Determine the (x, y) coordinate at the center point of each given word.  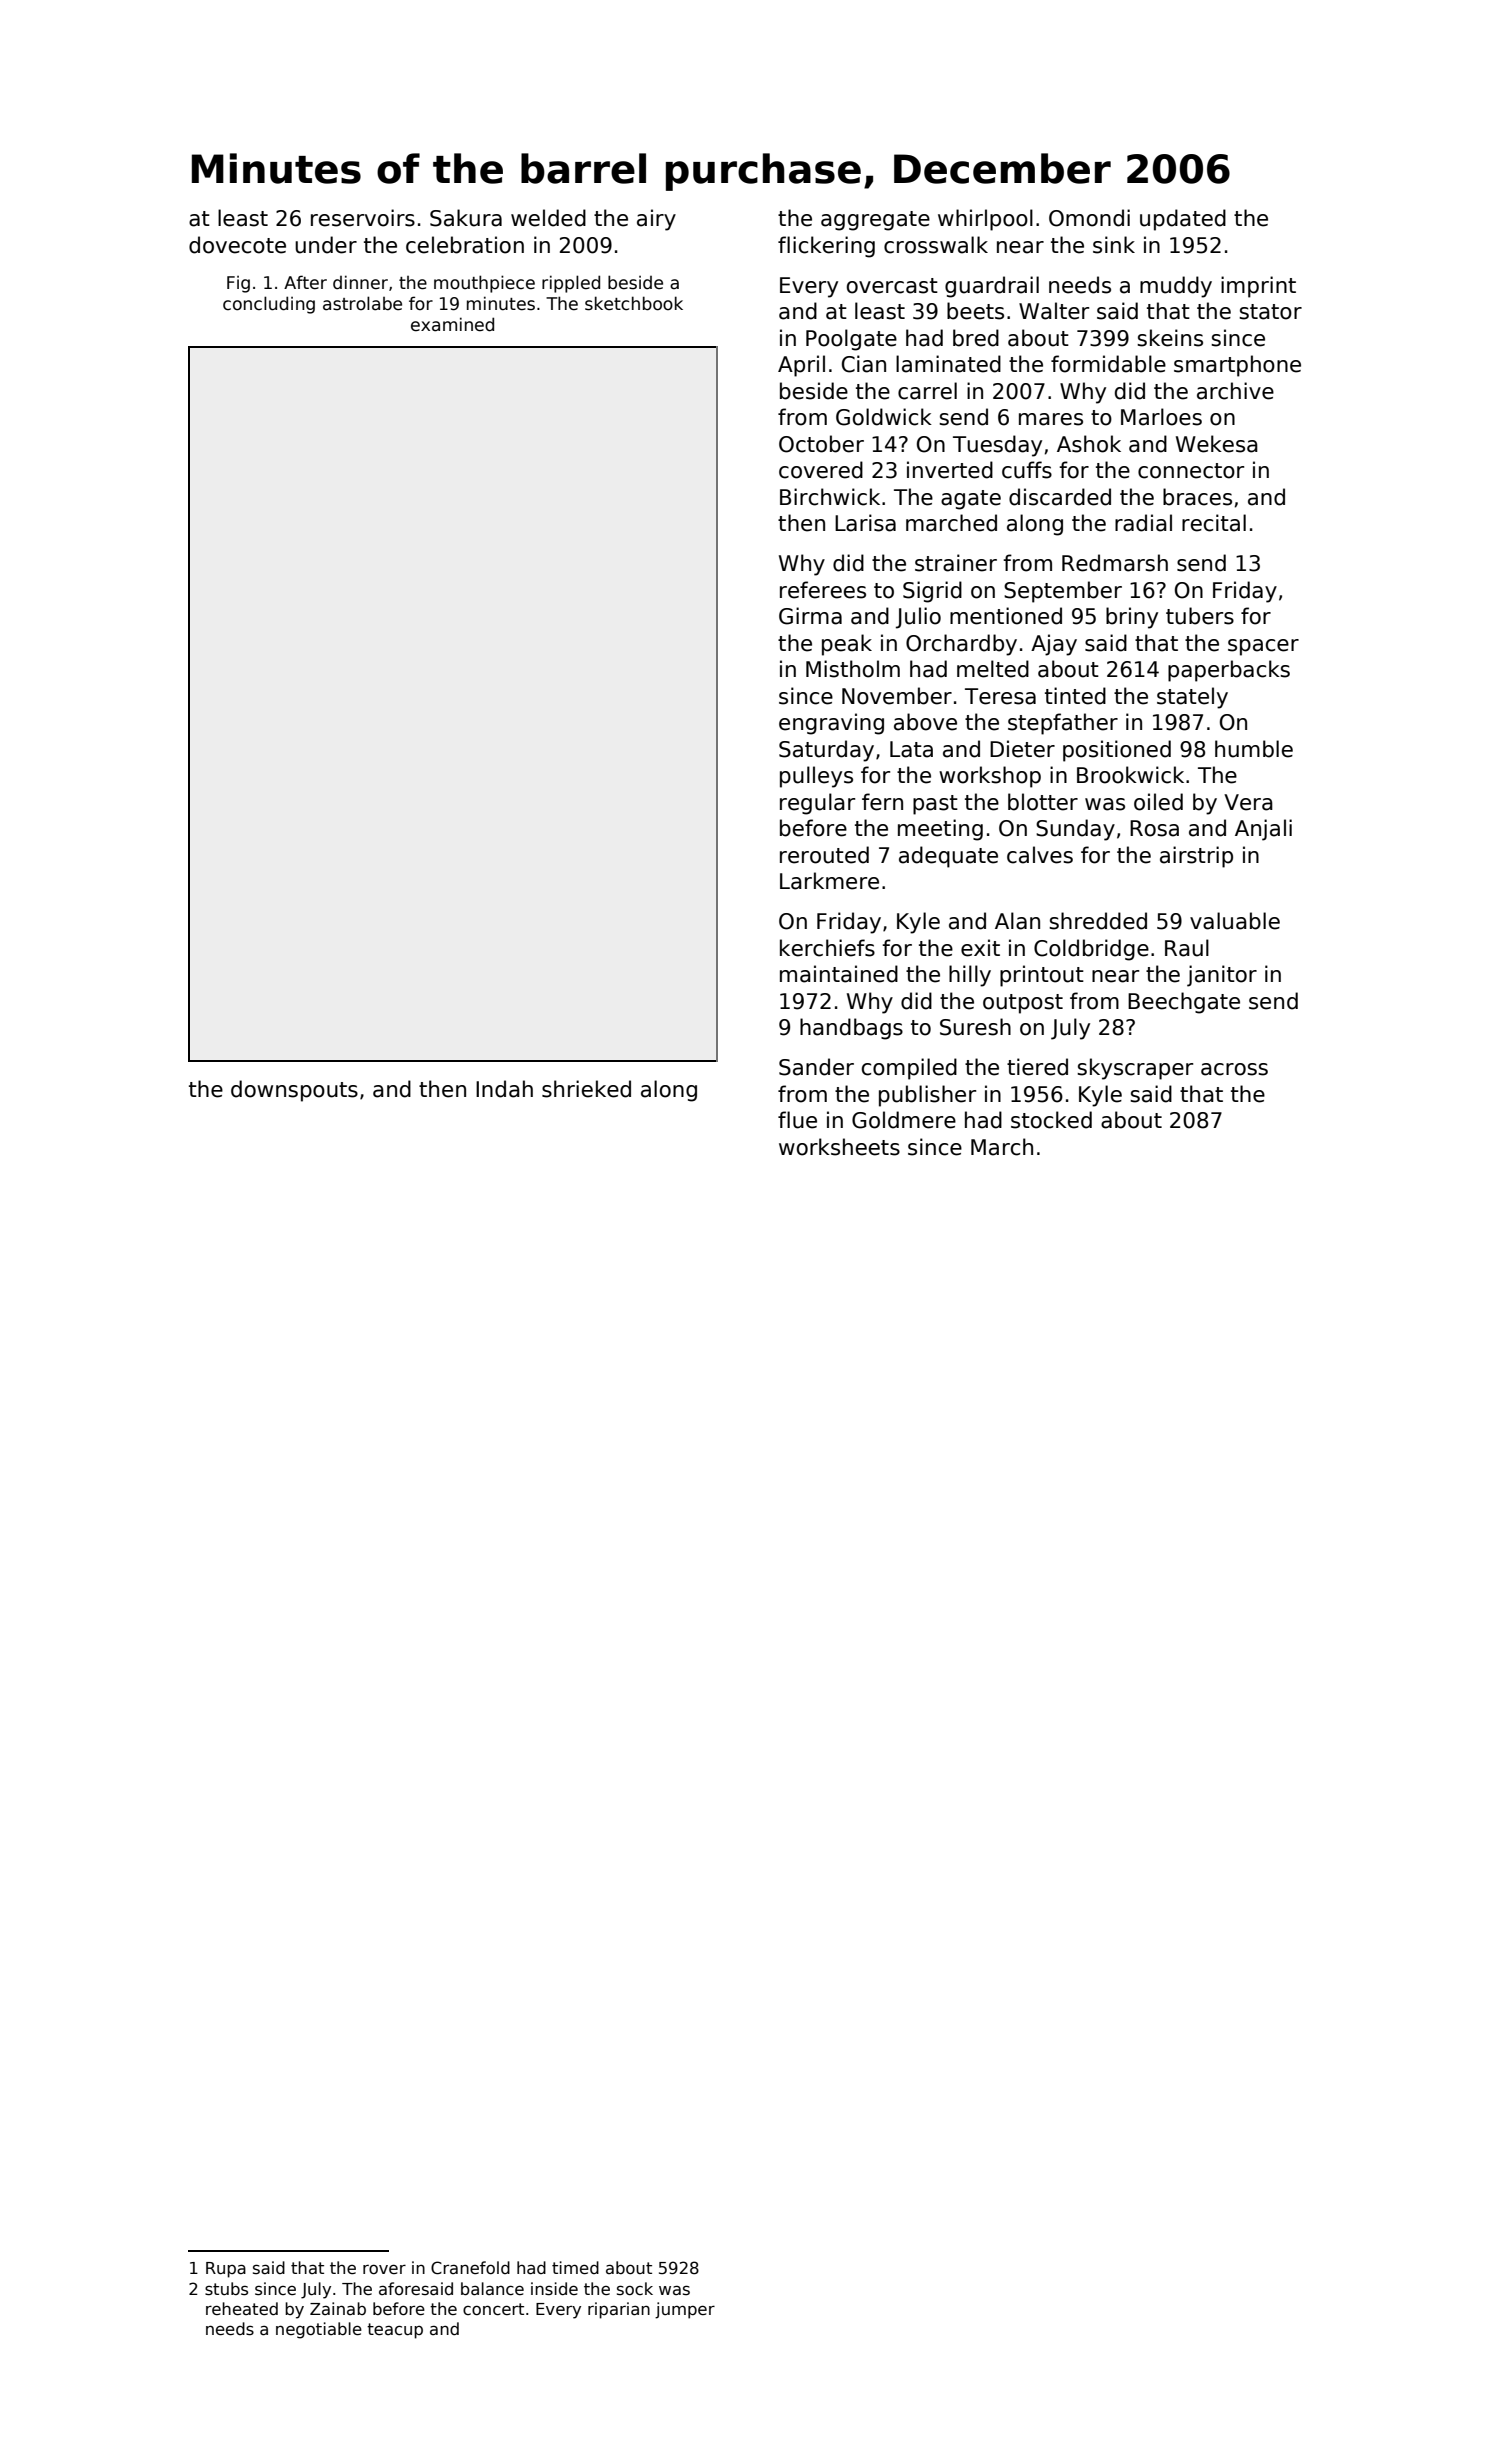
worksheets (839, 1147)
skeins (1170, 338)
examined (452, 324)
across (1234, 1069)
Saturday (826, 751)
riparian (619, 2310)
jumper (685, 2310)
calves (1040, 855)
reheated (242, 2308)
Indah (504, 1089)
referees (823, 590)
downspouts (294, 1091)
